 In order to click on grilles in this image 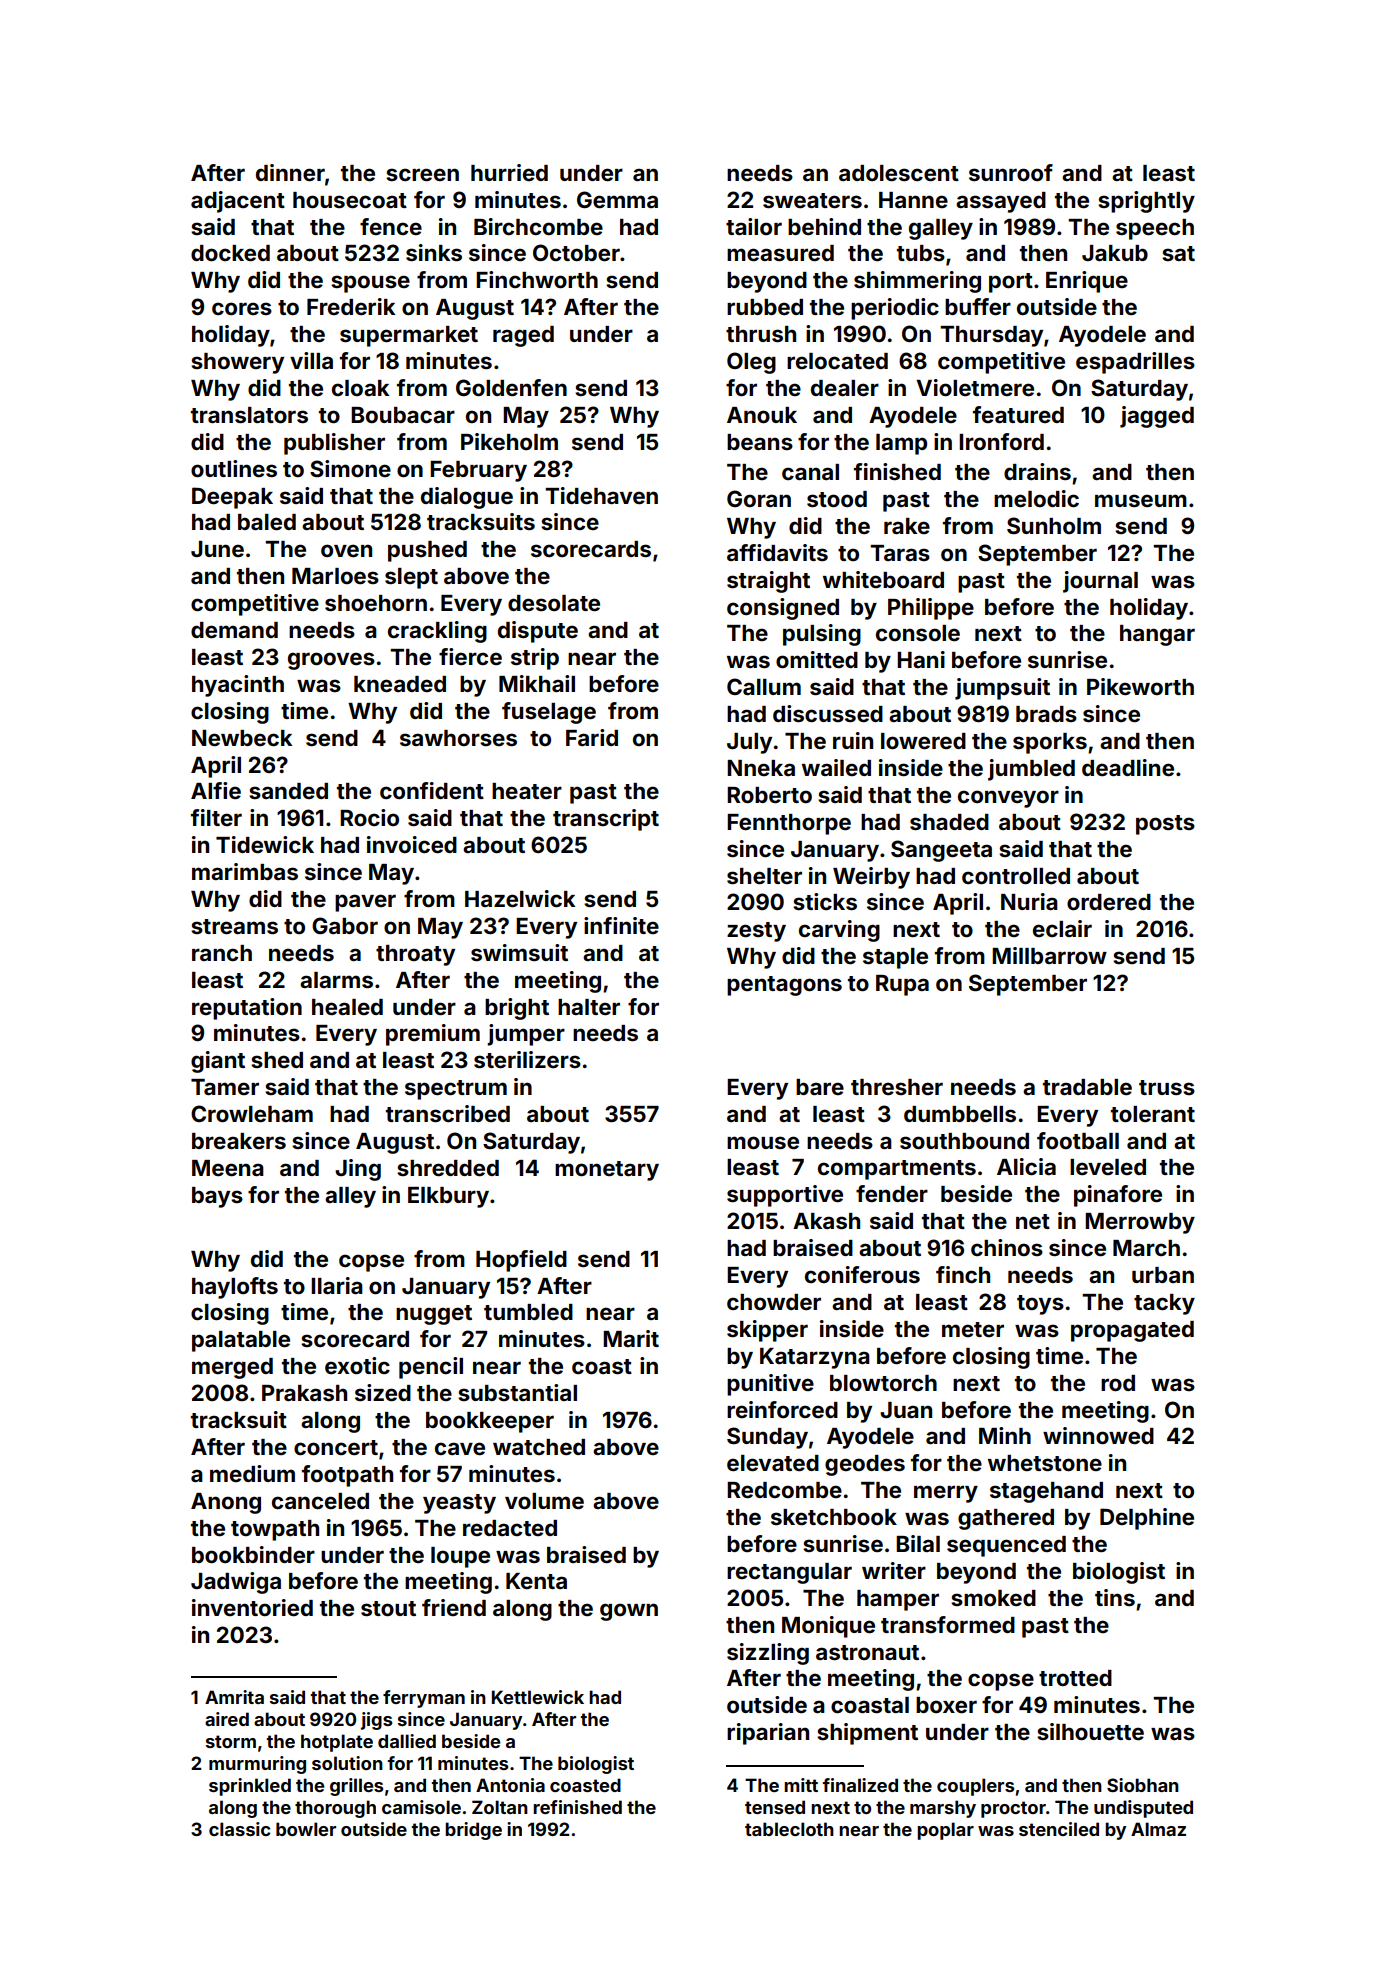, I will do `click(356, 1787)`.
